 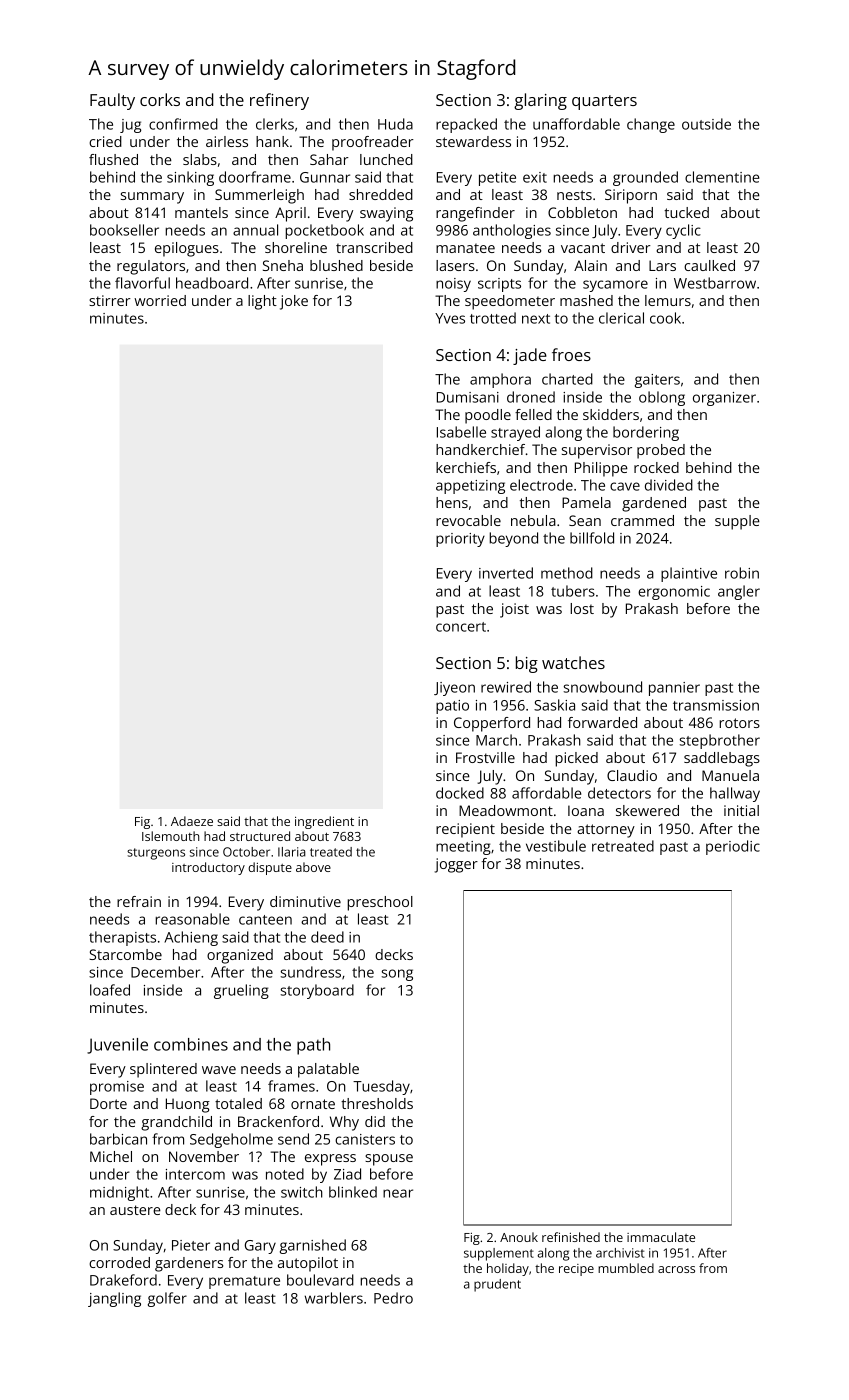 I want to click on appetizing, so click(x=470, y=487).
